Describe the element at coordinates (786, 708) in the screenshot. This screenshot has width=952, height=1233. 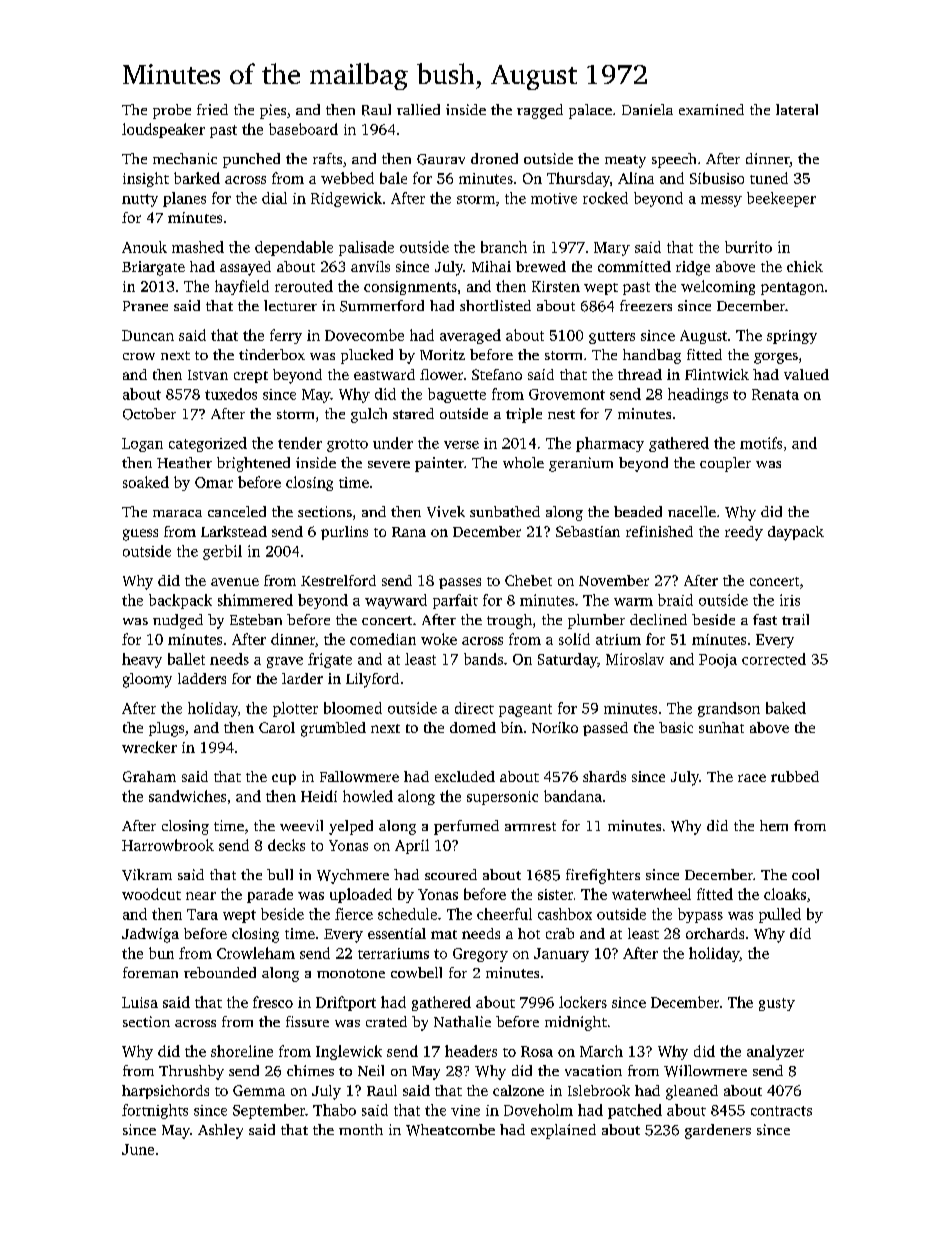
I see `baked` at that location.
